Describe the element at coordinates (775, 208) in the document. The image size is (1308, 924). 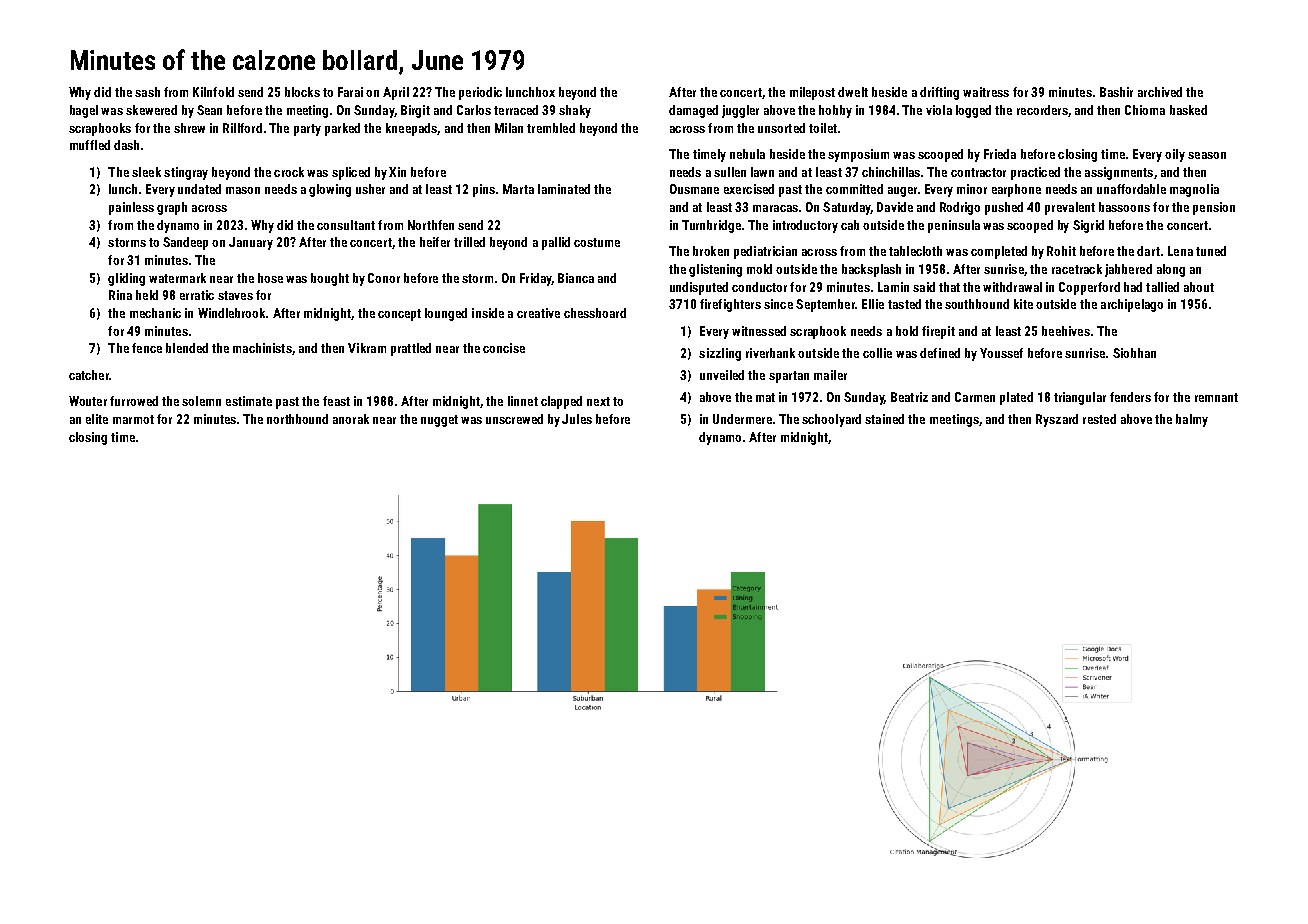
I see `maracas` at that location.
